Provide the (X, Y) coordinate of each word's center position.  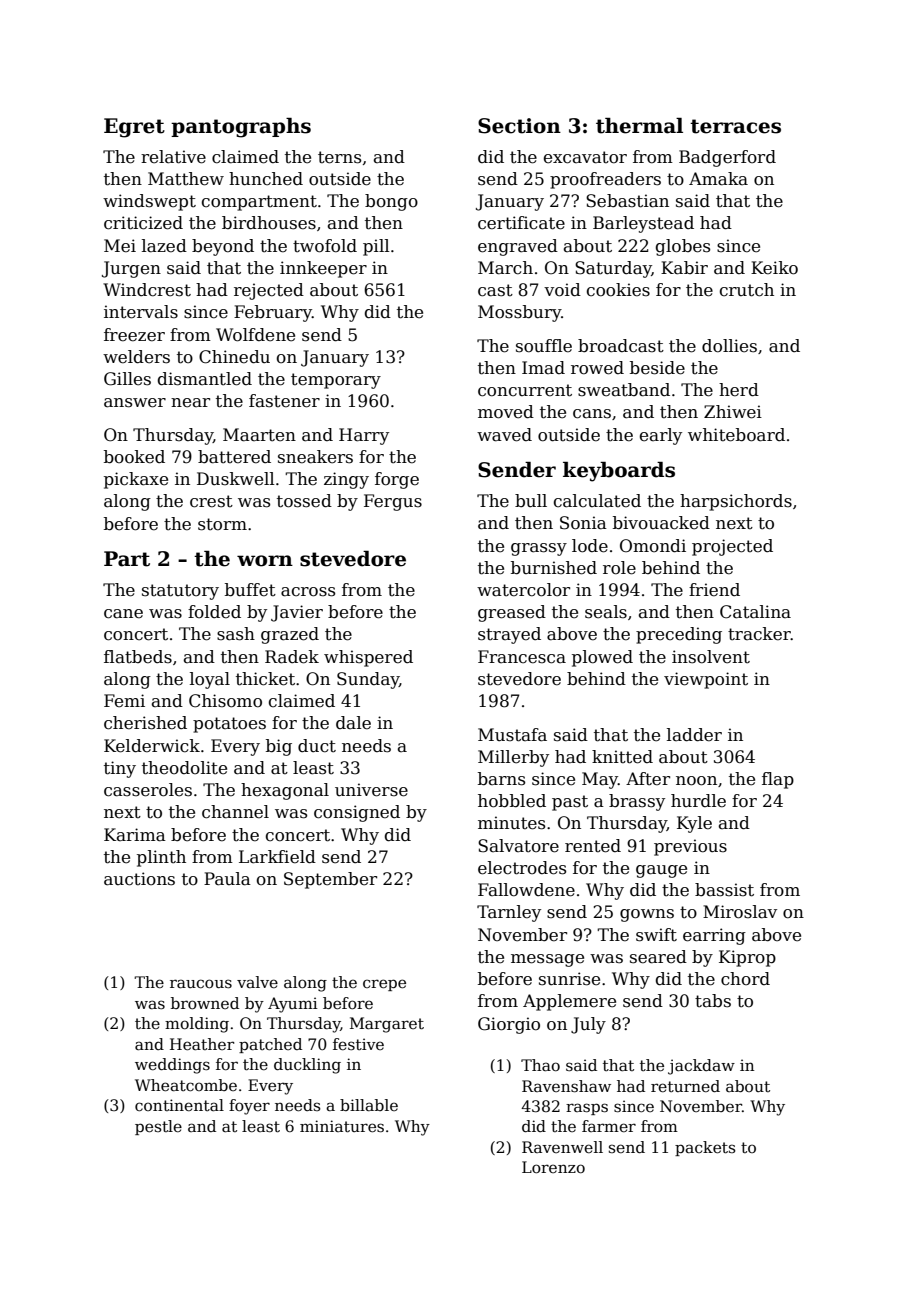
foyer (249, 1107)
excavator (585, 157)
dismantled (205, 379)
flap (778, 780)
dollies (729, 346)
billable (369, 1105)
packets (705, 1148)
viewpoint (706, 680)
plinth (161, 858)
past (570, 803)
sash (236, 634)
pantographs (241, 128)
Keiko (774, 268)
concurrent (525, 390)
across (308, 592)
